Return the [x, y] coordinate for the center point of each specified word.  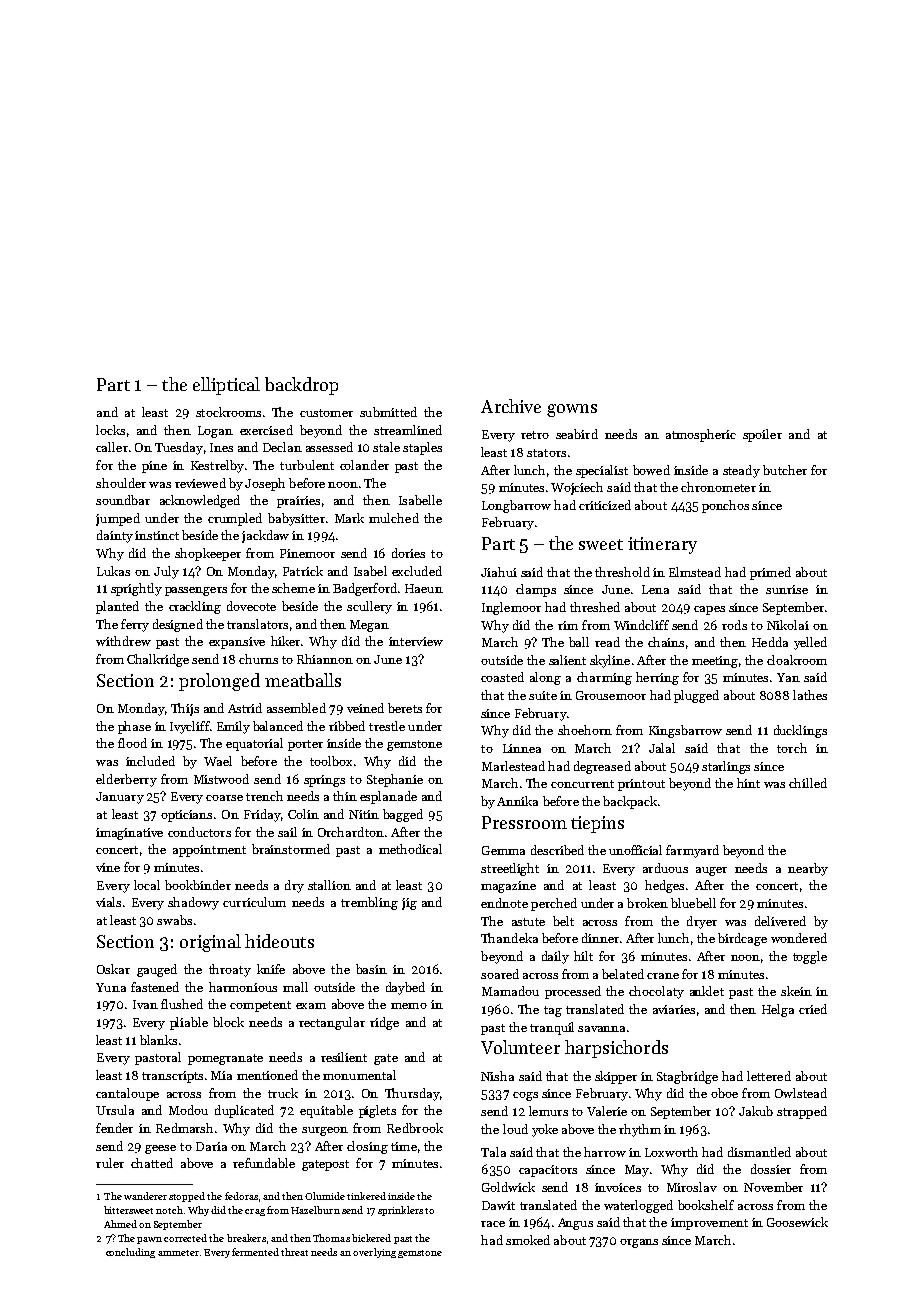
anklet [707, 991]
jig [409, 904]
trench [264, 796]
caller [112, 447]
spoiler [762, 435]
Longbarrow [516, 506]
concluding [130, 1253]
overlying [374, 1253]
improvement [709, 1224]
